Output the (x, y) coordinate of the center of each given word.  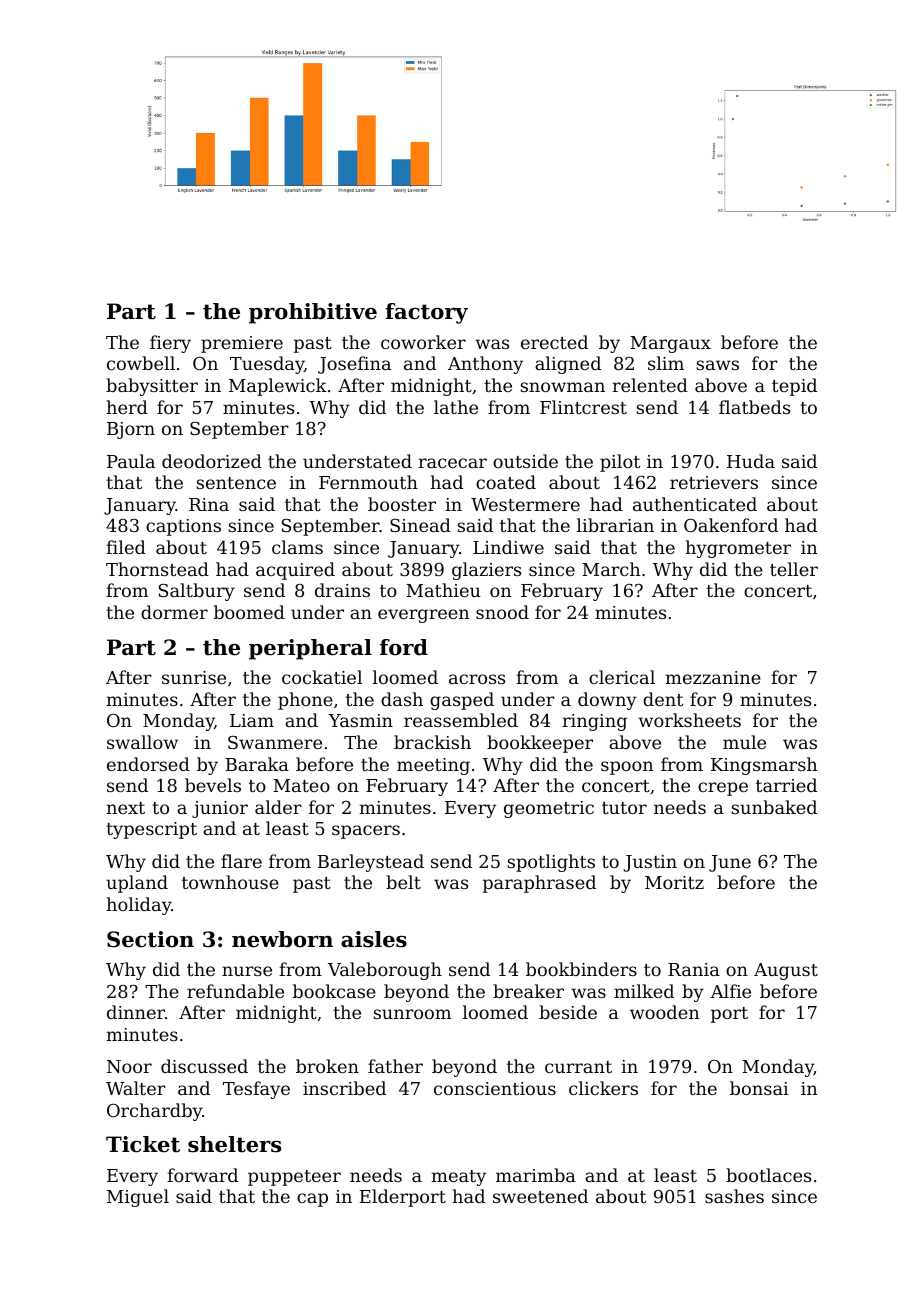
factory (426, 313)
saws (717, 365)
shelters (234, 1144)
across (477, 679)
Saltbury (197, 592)
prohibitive (313, 313)
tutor (624, 808)
